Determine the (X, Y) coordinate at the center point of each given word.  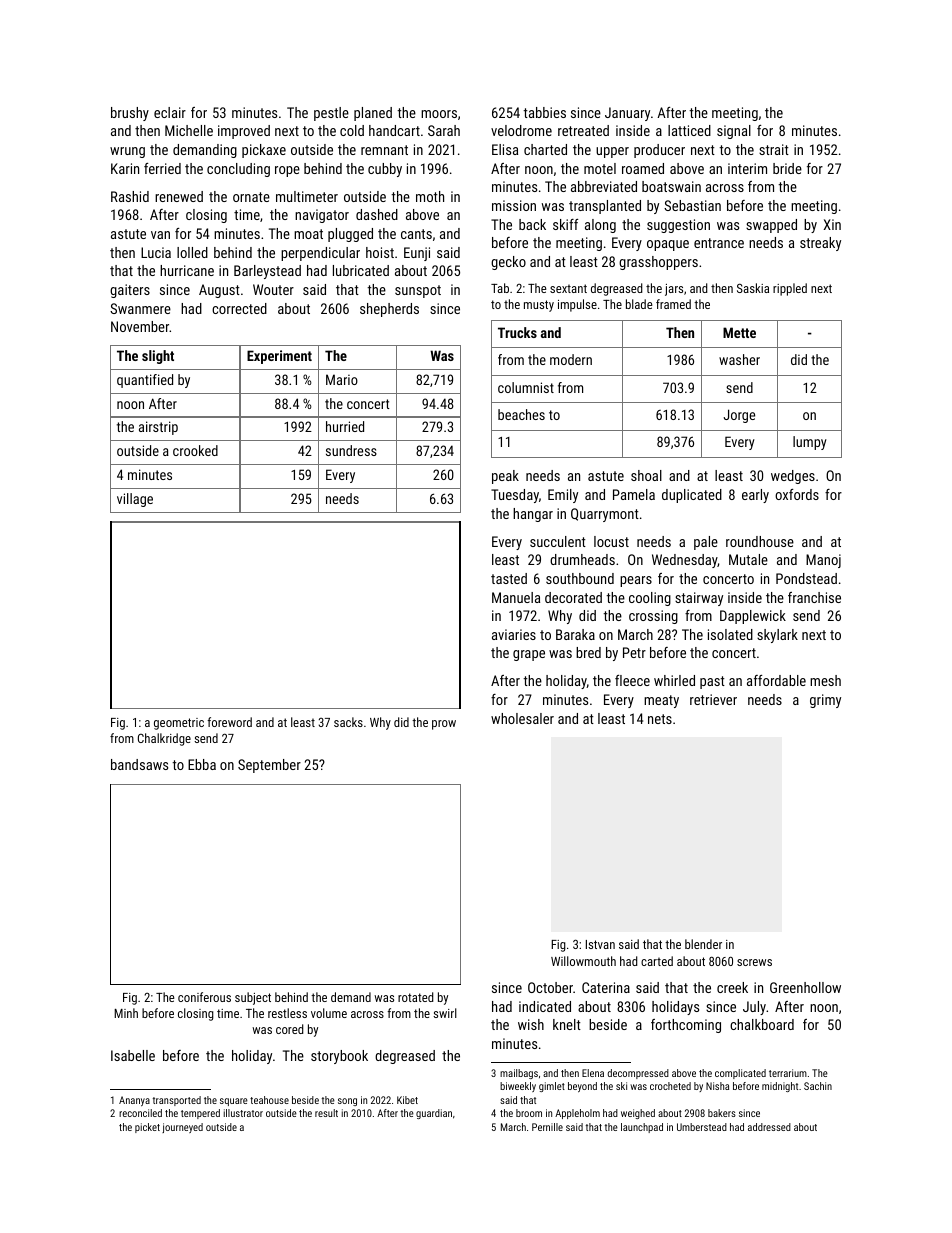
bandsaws (139, 764)
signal (734, 132)
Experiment (279, 357)
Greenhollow (805, 987)
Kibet (407, 1100)
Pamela (634, 494)
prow (444, 725)
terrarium (788, 1073)
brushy (130, 114)
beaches (521, 414)
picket (147, 1128)
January (627, 114)
